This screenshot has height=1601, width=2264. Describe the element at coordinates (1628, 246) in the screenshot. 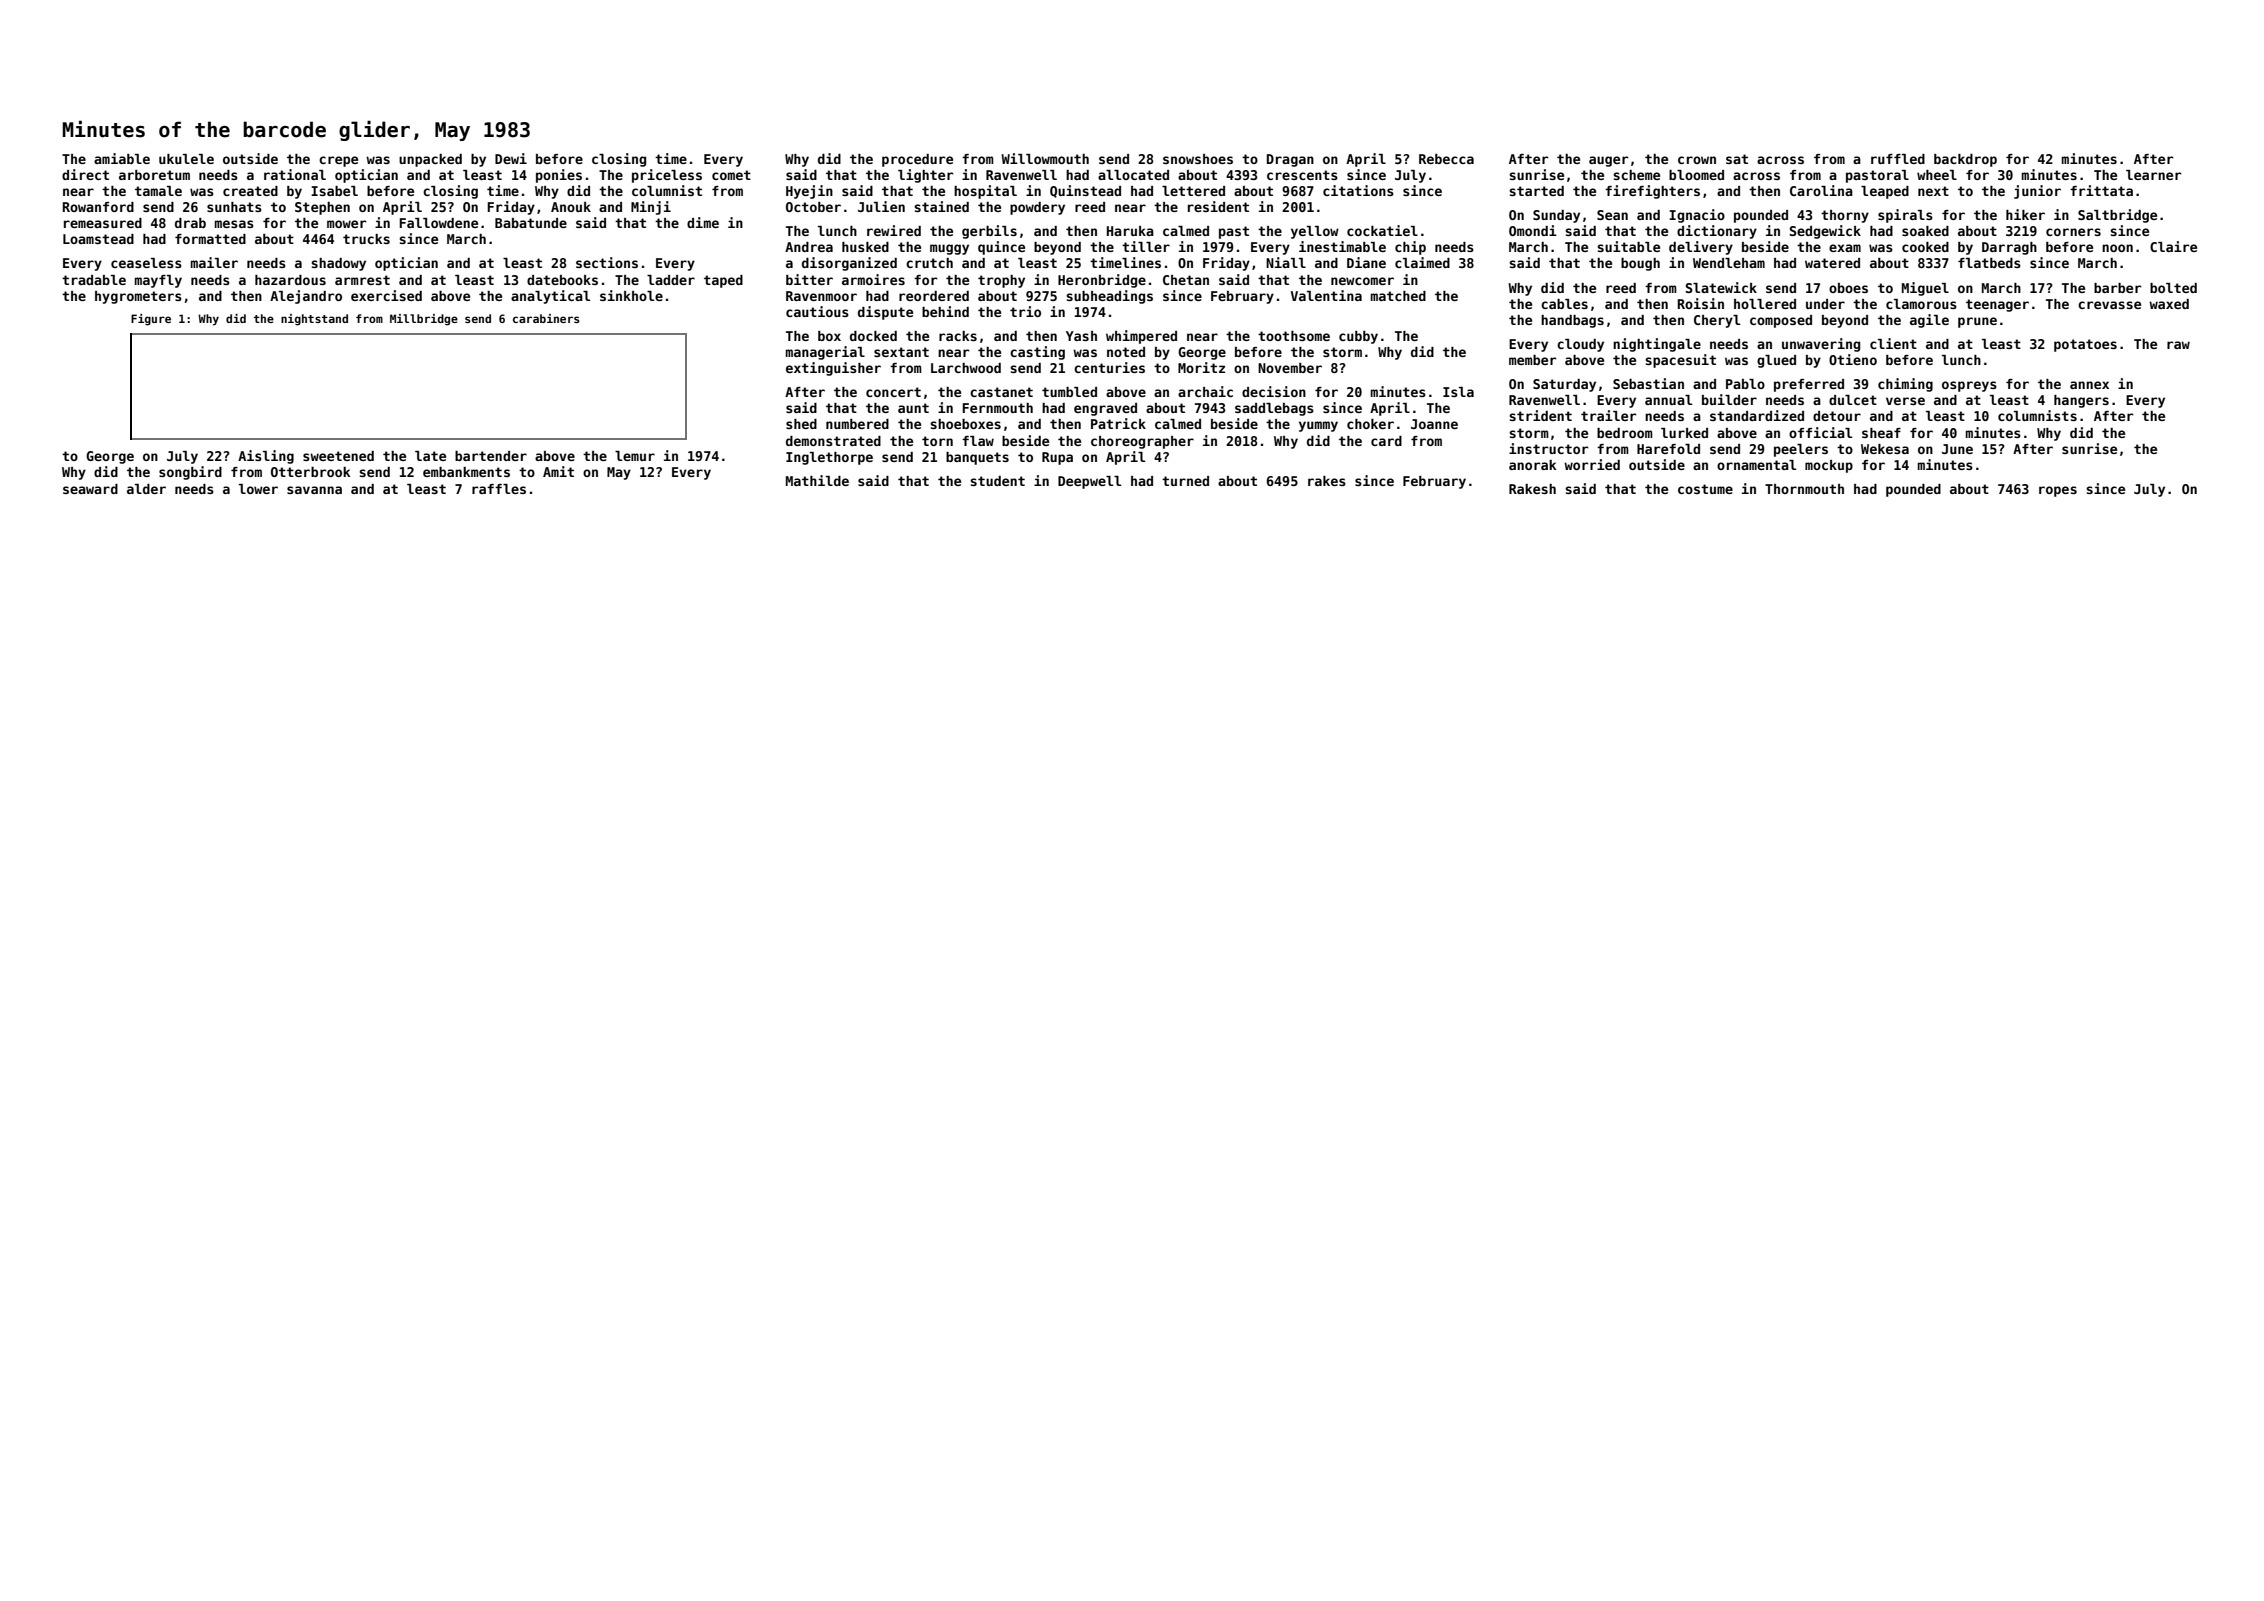

I see `suitable` at that location.
